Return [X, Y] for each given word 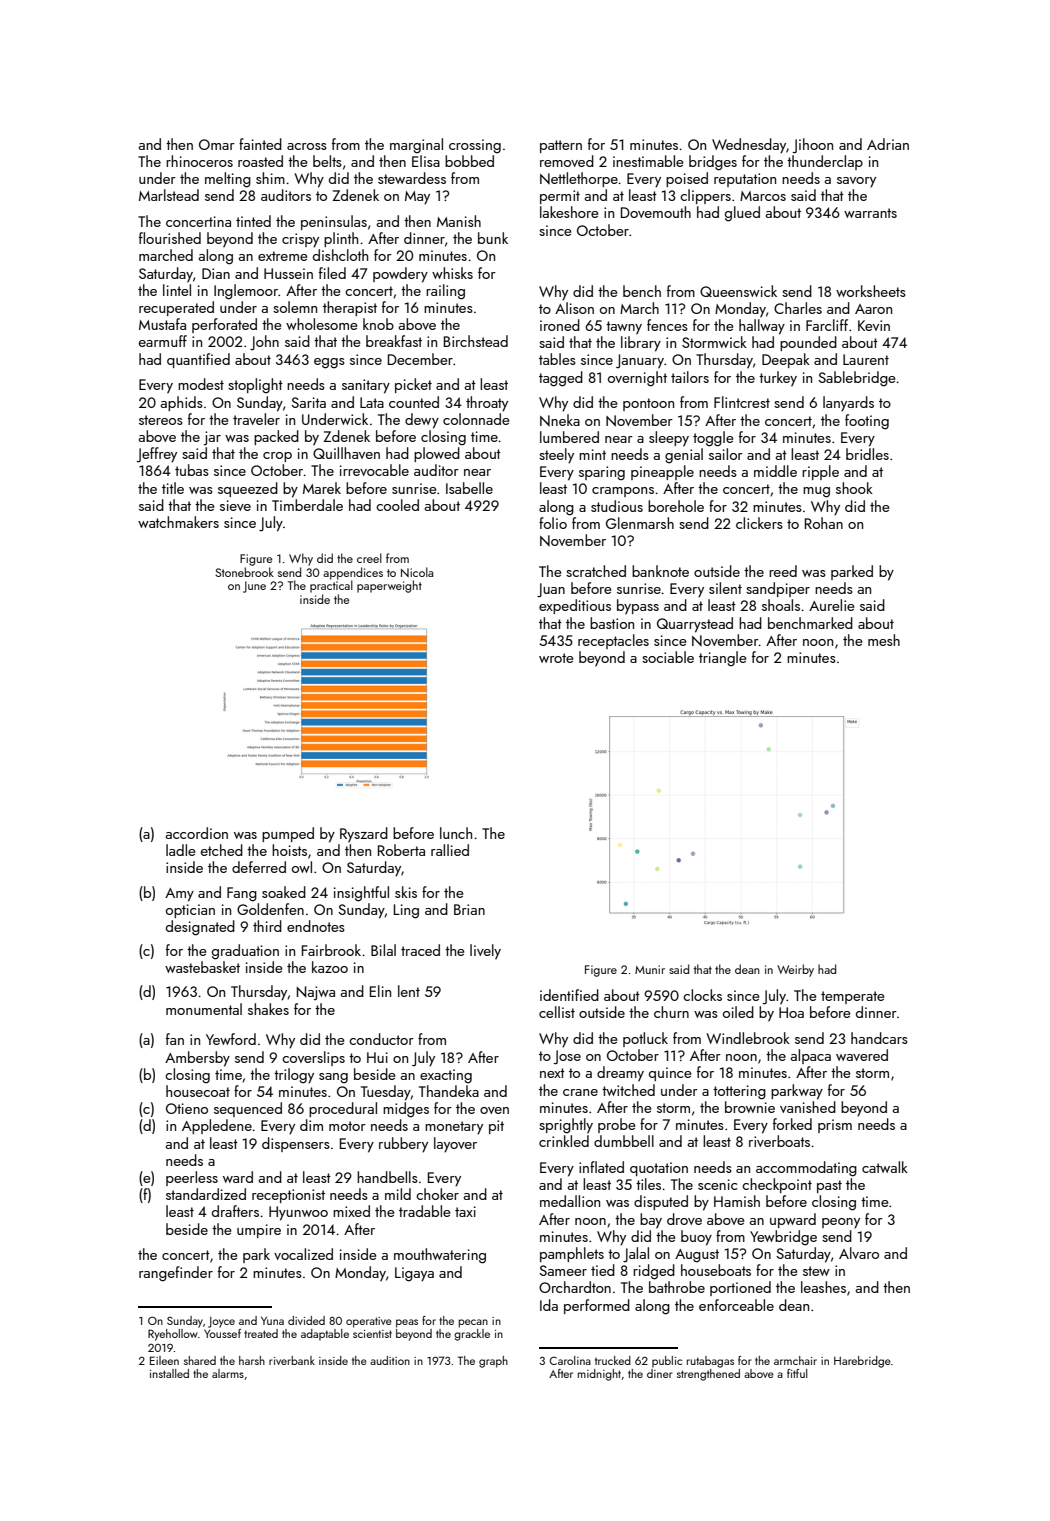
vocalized [303, 1254]
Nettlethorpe [579, 179]
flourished [170, 238]
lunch [456, 833]
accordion [196, 833]
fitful [797, 1373]
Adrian [888, 144]
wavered [862, 1055]
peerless [192, 1178]
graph [493, 1362]
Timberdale [307, 505]
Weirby [795, 970]
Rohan [824, 523]
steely [556, 456]
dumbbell [624, 1141]
